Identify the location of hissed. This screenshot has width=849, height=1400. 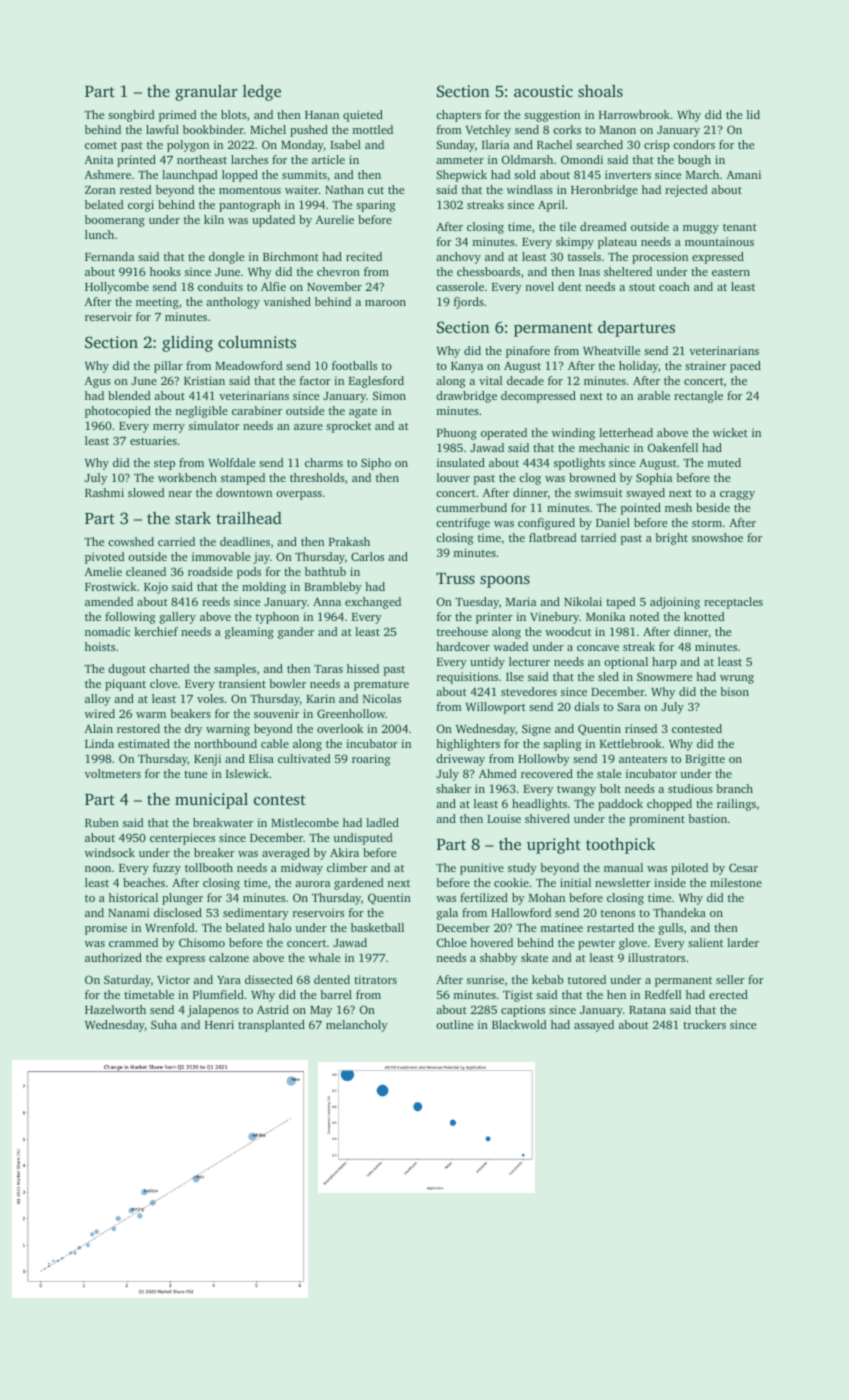
(363, 668).
